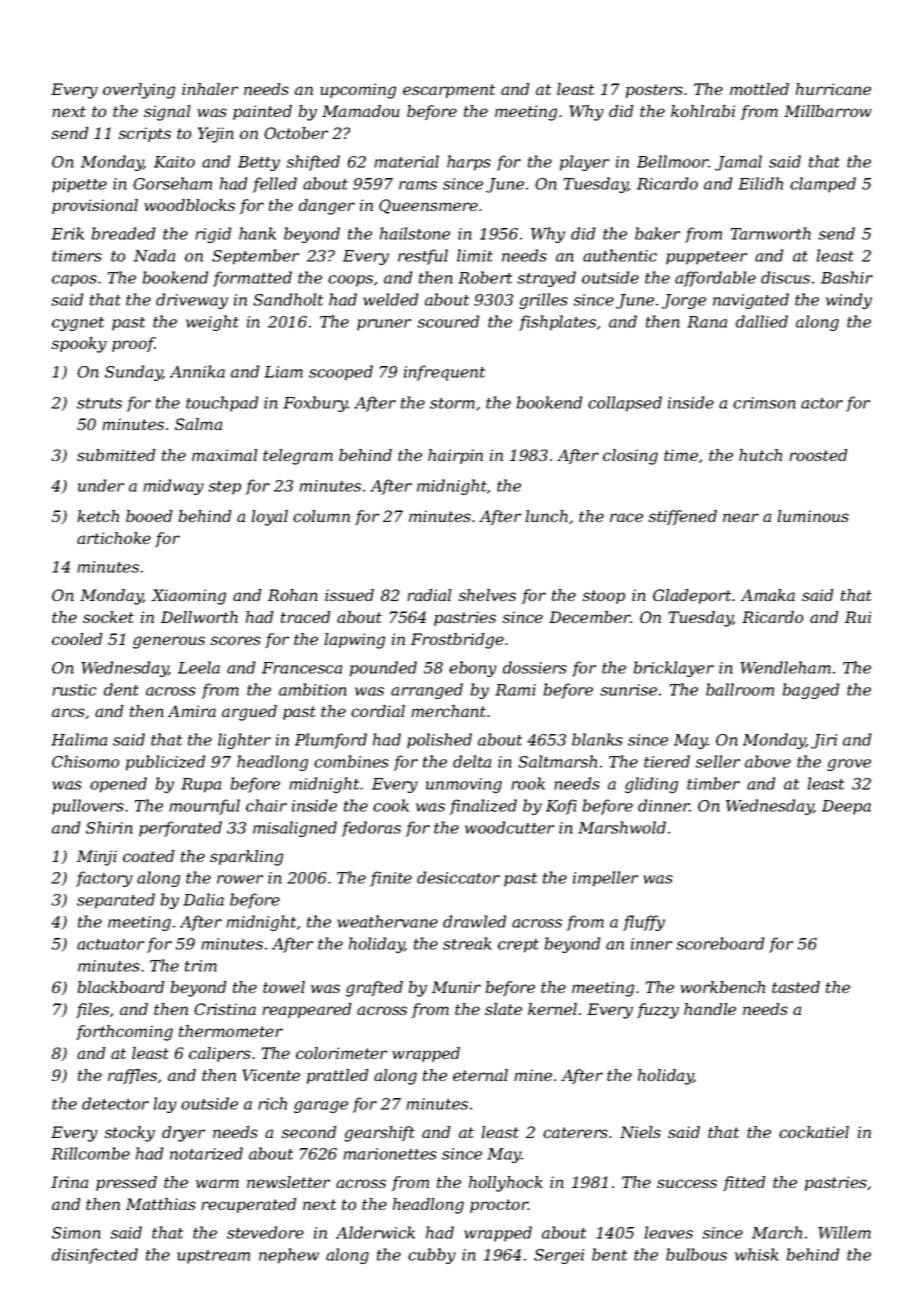 The width and height of the screenshot is (924, 1308). What do you see at coordinates (252, 279) in the screenshot?
I see `formatted` at bounding box center [252, 279].
